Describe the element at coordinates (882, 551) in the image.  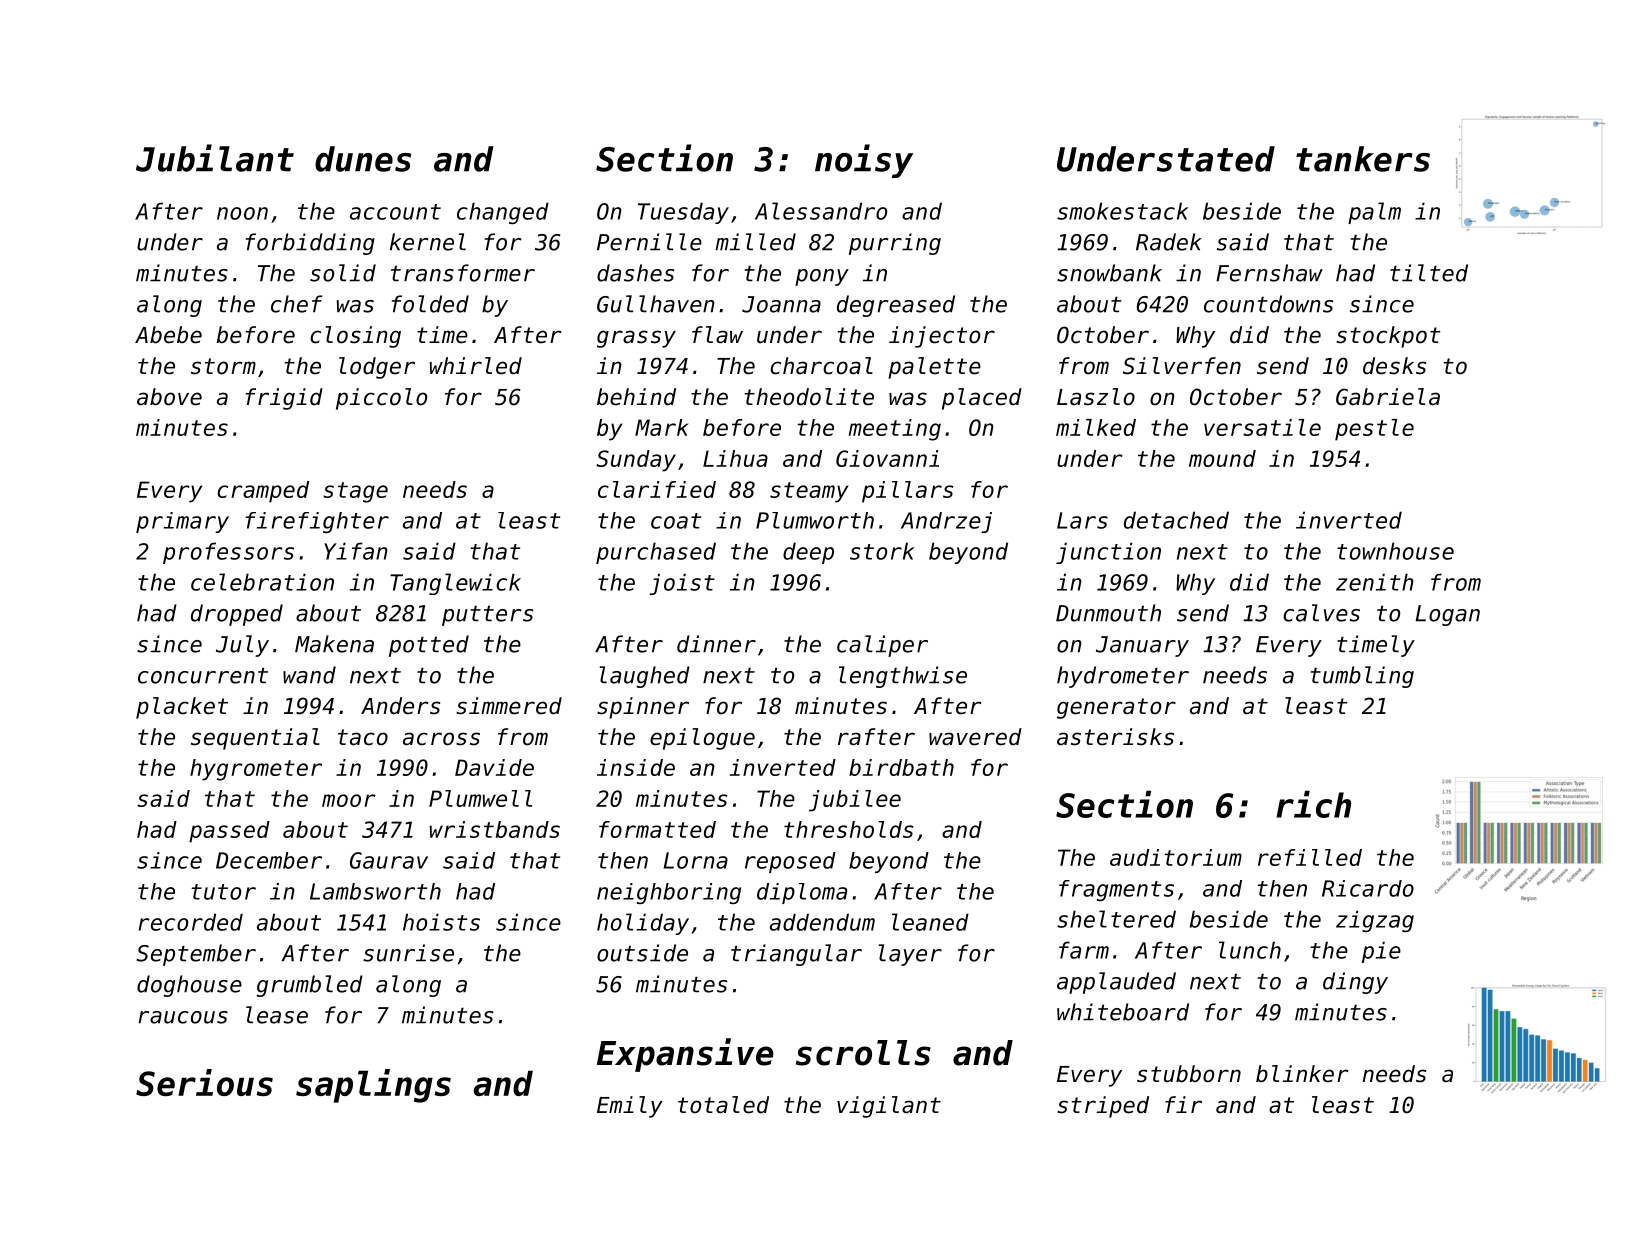
I see `stork` at that location.
